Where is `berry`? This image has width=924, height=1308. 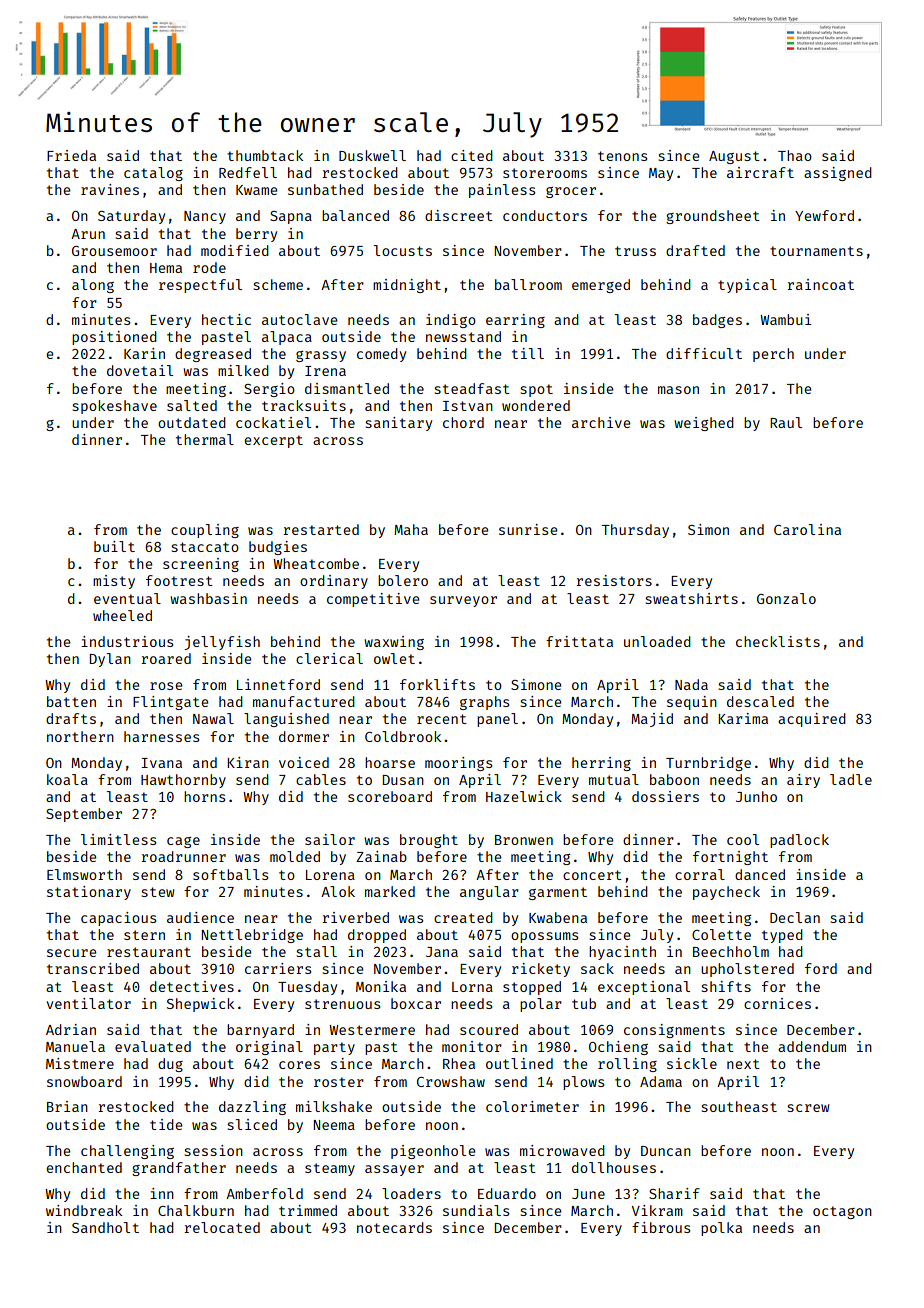 berry is located at coordinates (256, 235).
